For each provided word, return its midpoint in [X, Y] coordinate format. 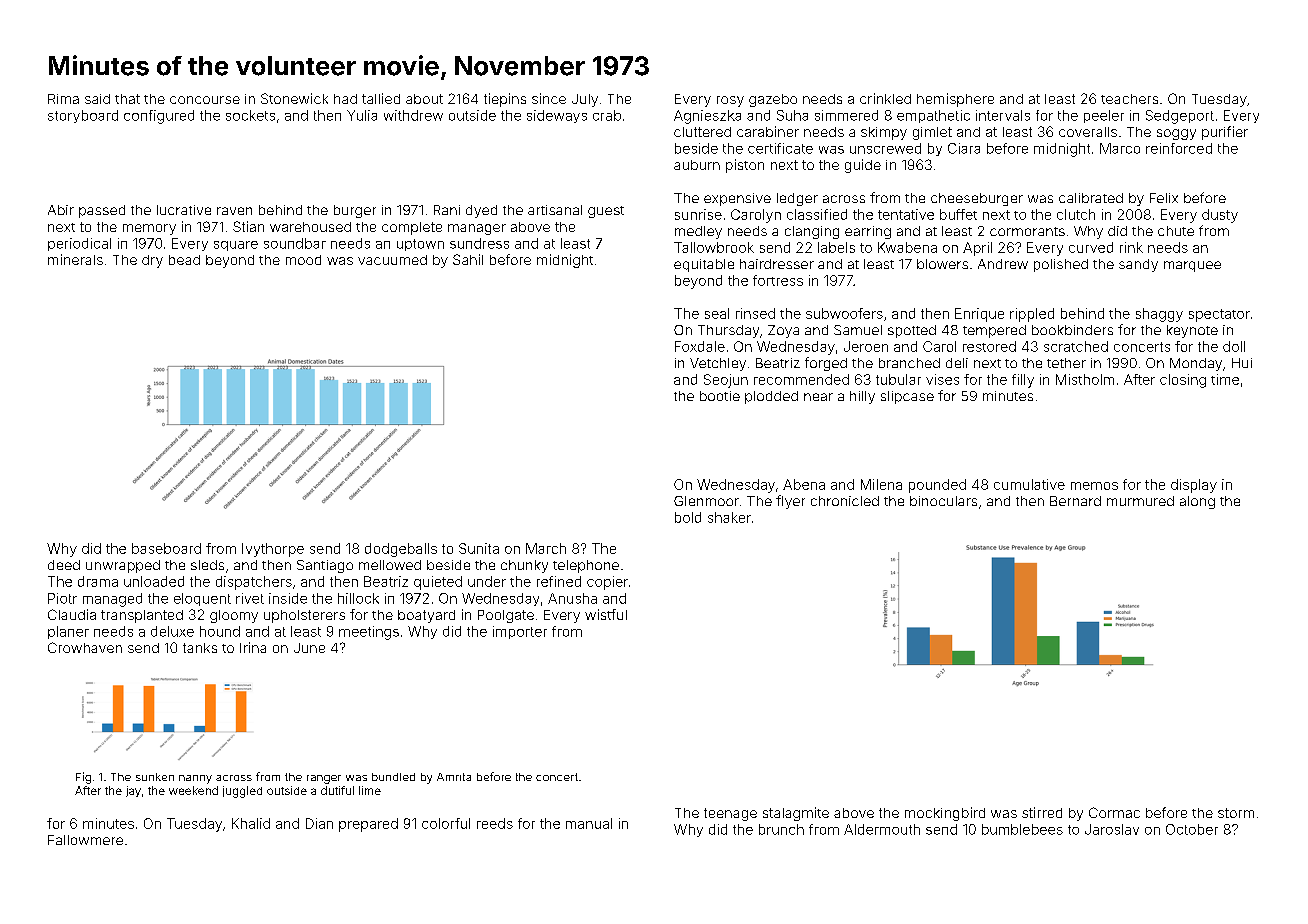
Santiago [325, 566]
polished [1061, 265]
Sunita [479, 548]
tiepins [505, 100]
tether [1066, 363]
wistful [606, 614]
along [1197, 502]
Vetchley [718, 364]
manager [477, 229]
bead [184, 260]
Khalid [251, 823]
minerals [75, 259]
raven [234, 211]
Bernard [1075, 501]
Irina [253, 647]
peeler [1104, 116]
